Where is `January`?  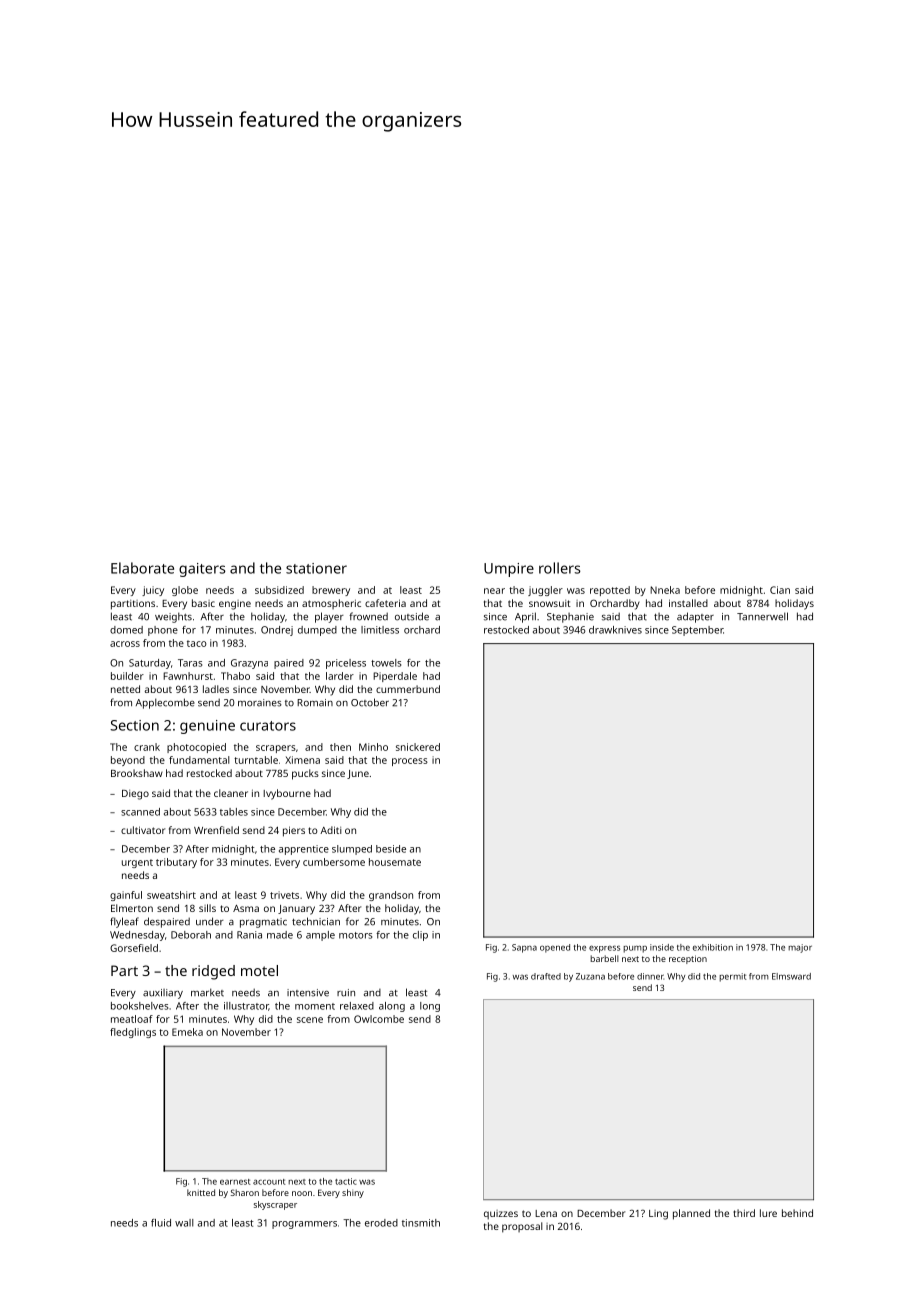 January is located at coordinates (296, 910).
